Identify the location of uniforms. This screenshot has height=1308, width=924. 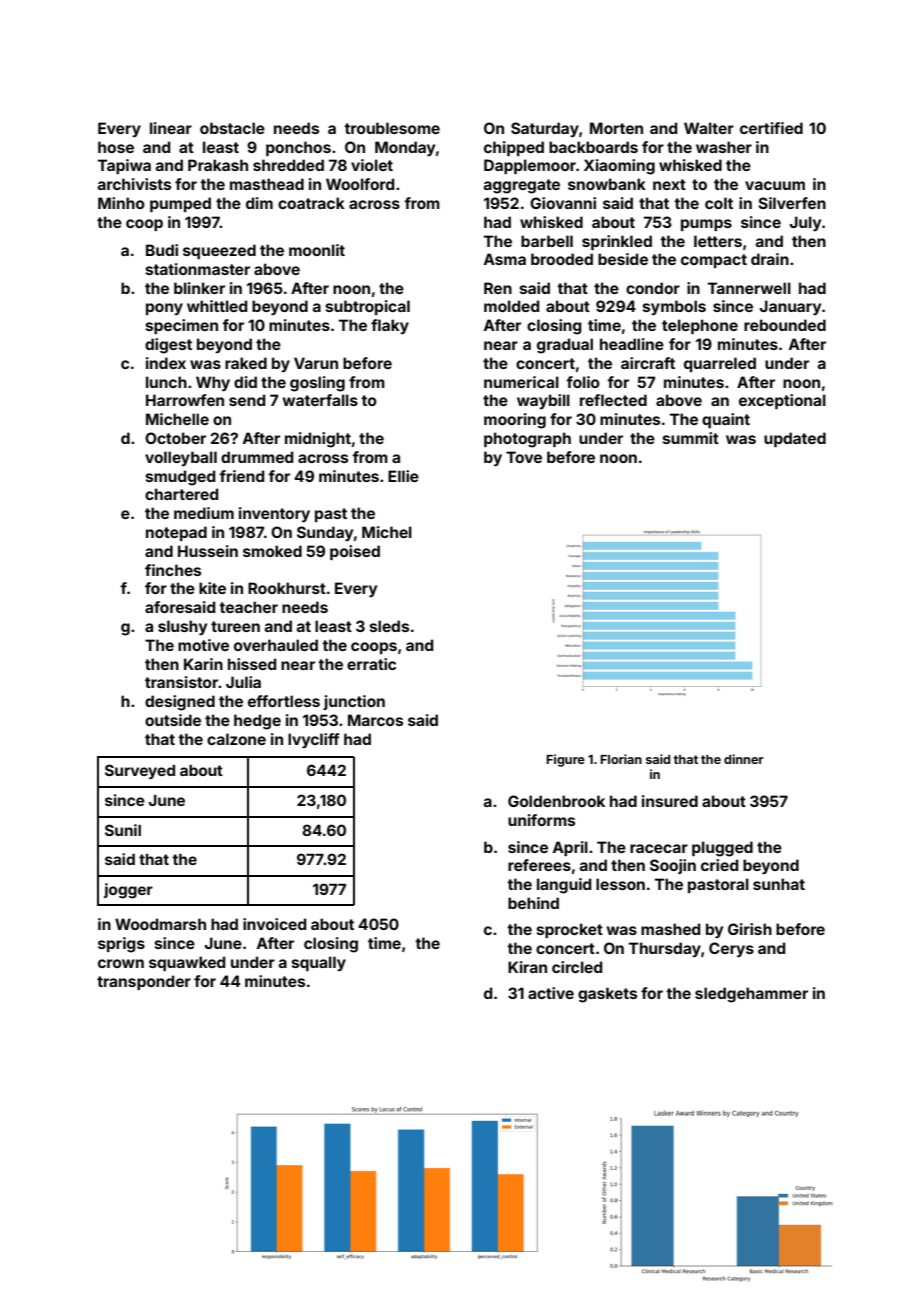
(541, 820).
